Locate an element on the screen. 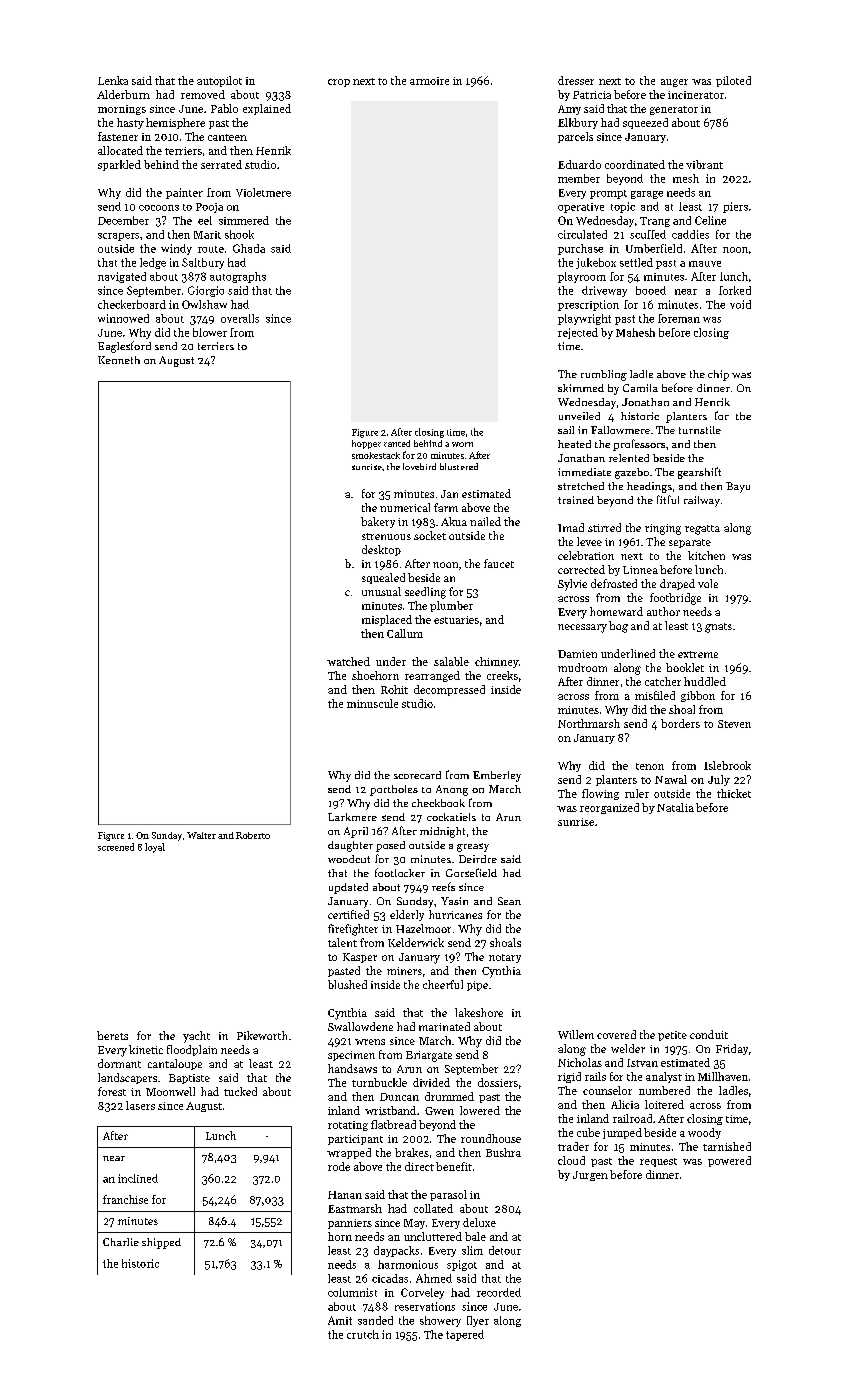 The height and width of the screenshot is (1400, 849). removed is located at coordinates (203, 94).
